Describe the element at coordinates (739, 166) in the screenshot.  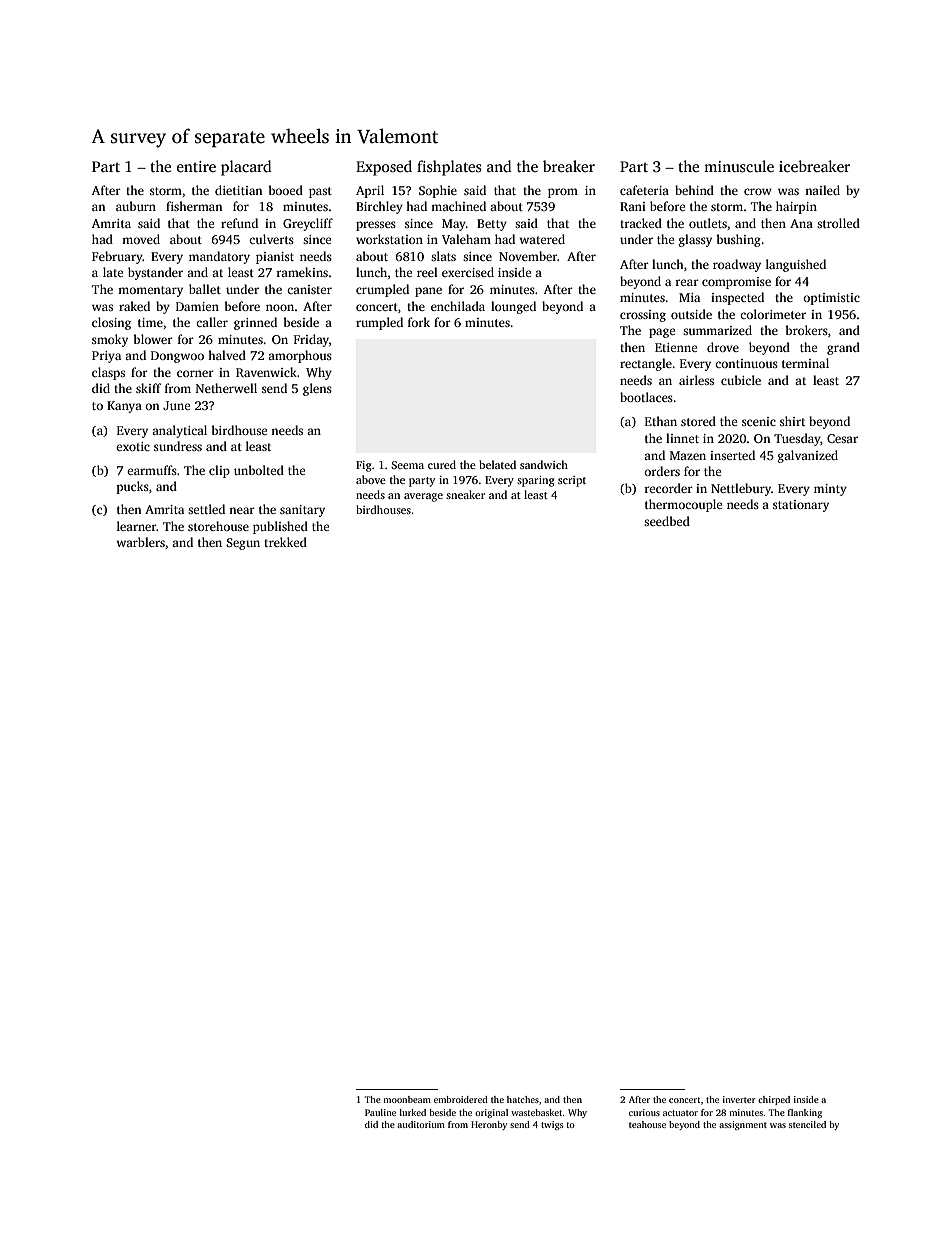
I see `minuscule` at that location.
